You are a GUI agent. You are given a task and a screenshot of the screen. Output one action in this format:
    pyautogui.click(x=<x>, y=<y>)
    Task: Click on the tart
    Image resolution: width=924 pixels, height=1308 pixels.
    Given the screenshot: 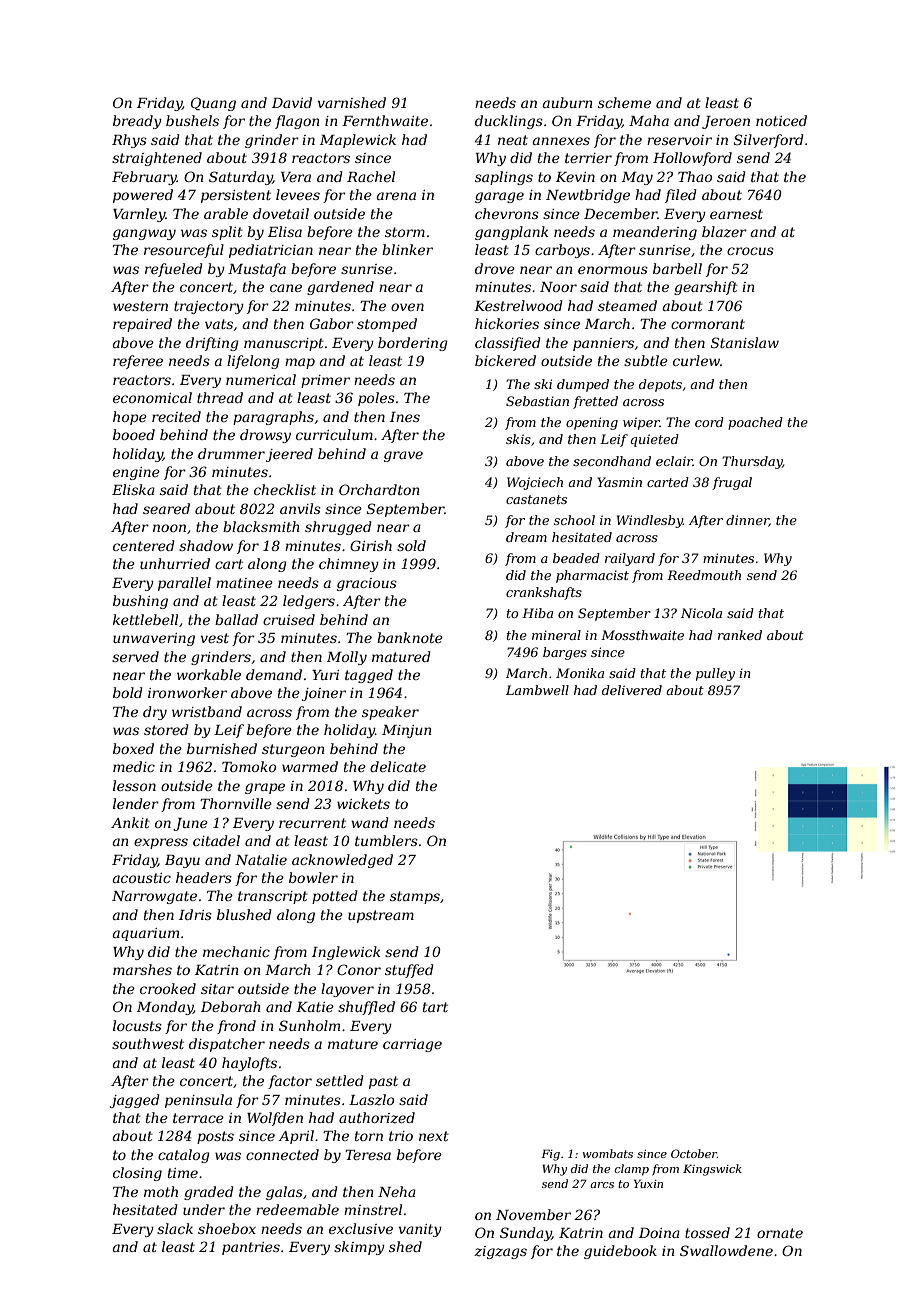 What is the action you would take?
    pyautogui.click(x=435, y=1007)
